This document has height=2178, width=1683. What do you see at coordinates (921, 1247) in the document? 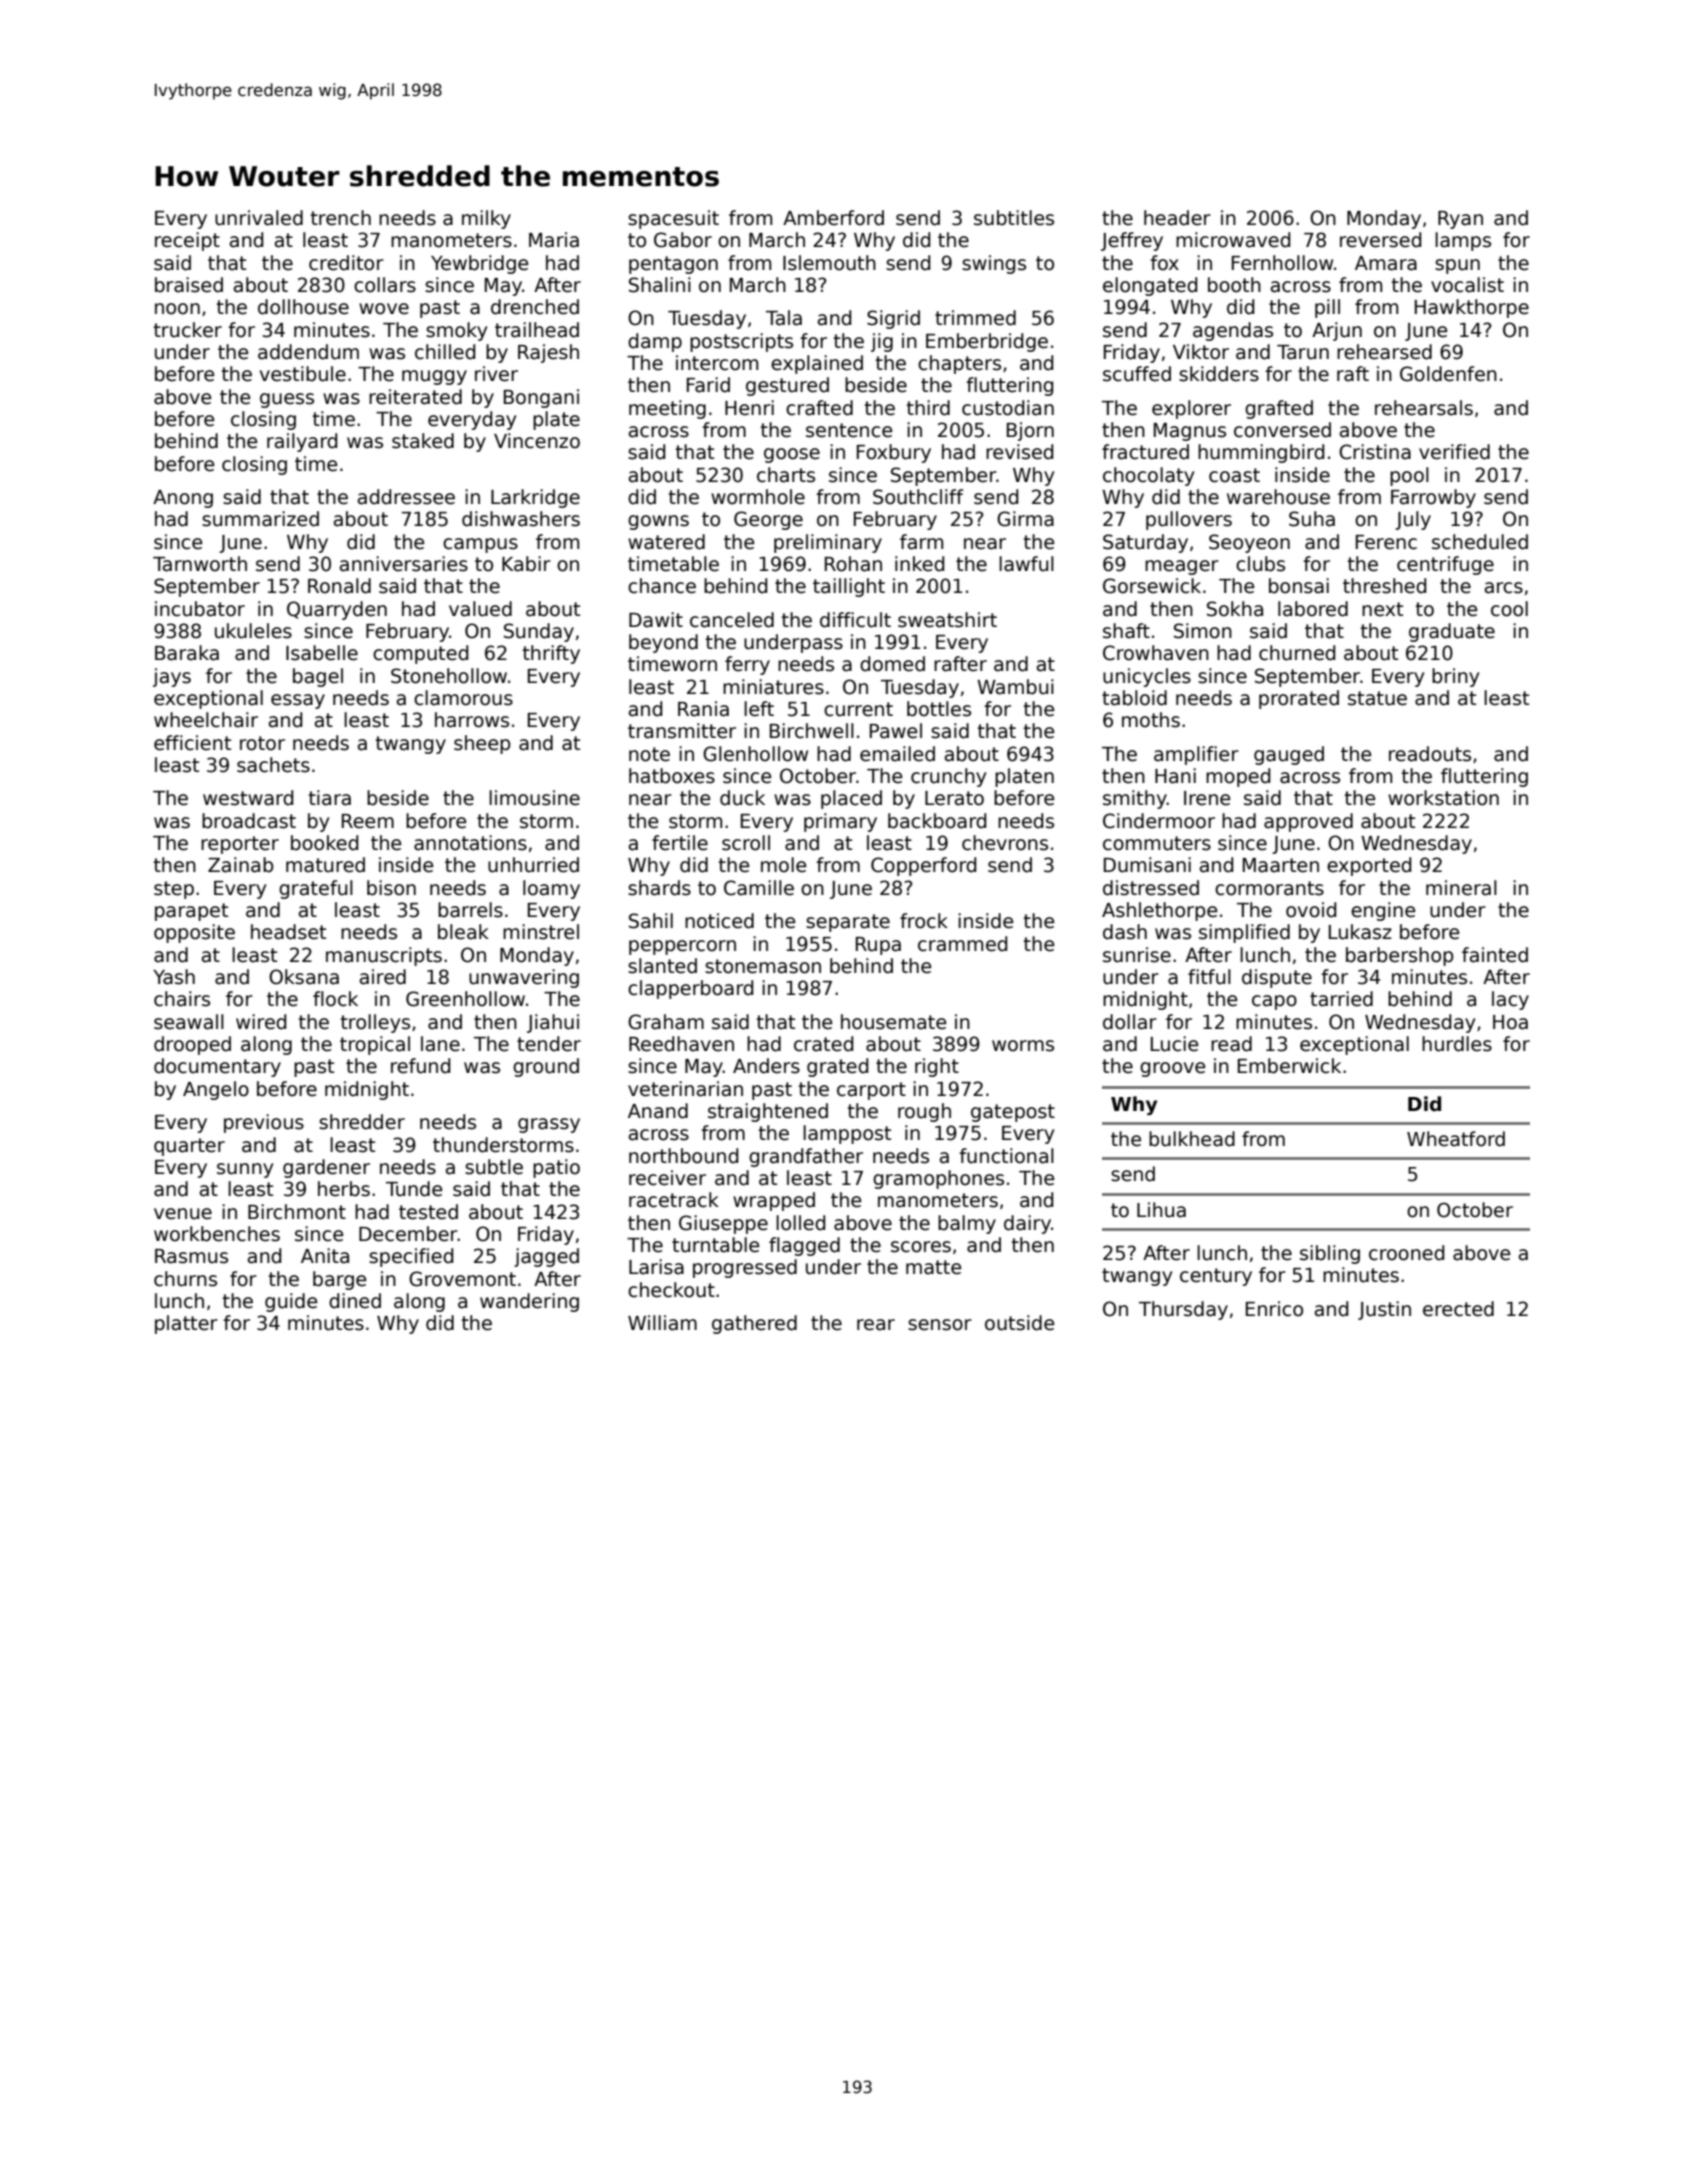
I see `scores` at bounding box center [921, 1247].
